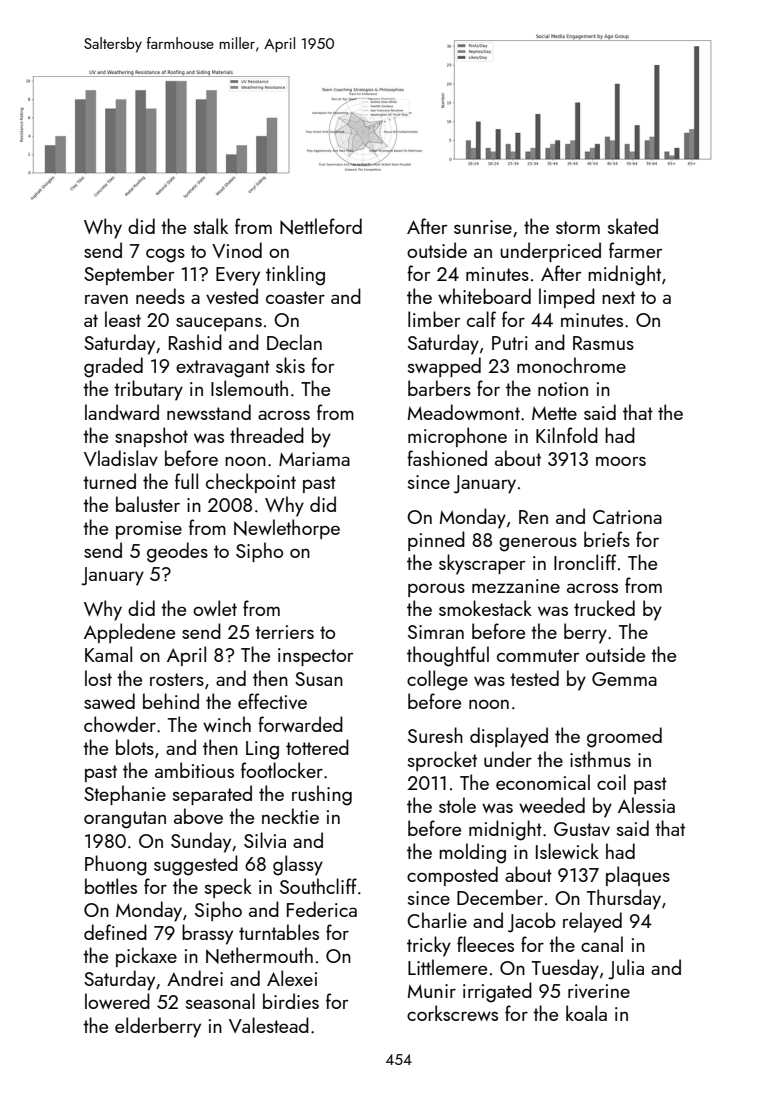  What do you see at coordinates (315, 657) in the page?
I see `inspector` at bounding box center [315, 657].
